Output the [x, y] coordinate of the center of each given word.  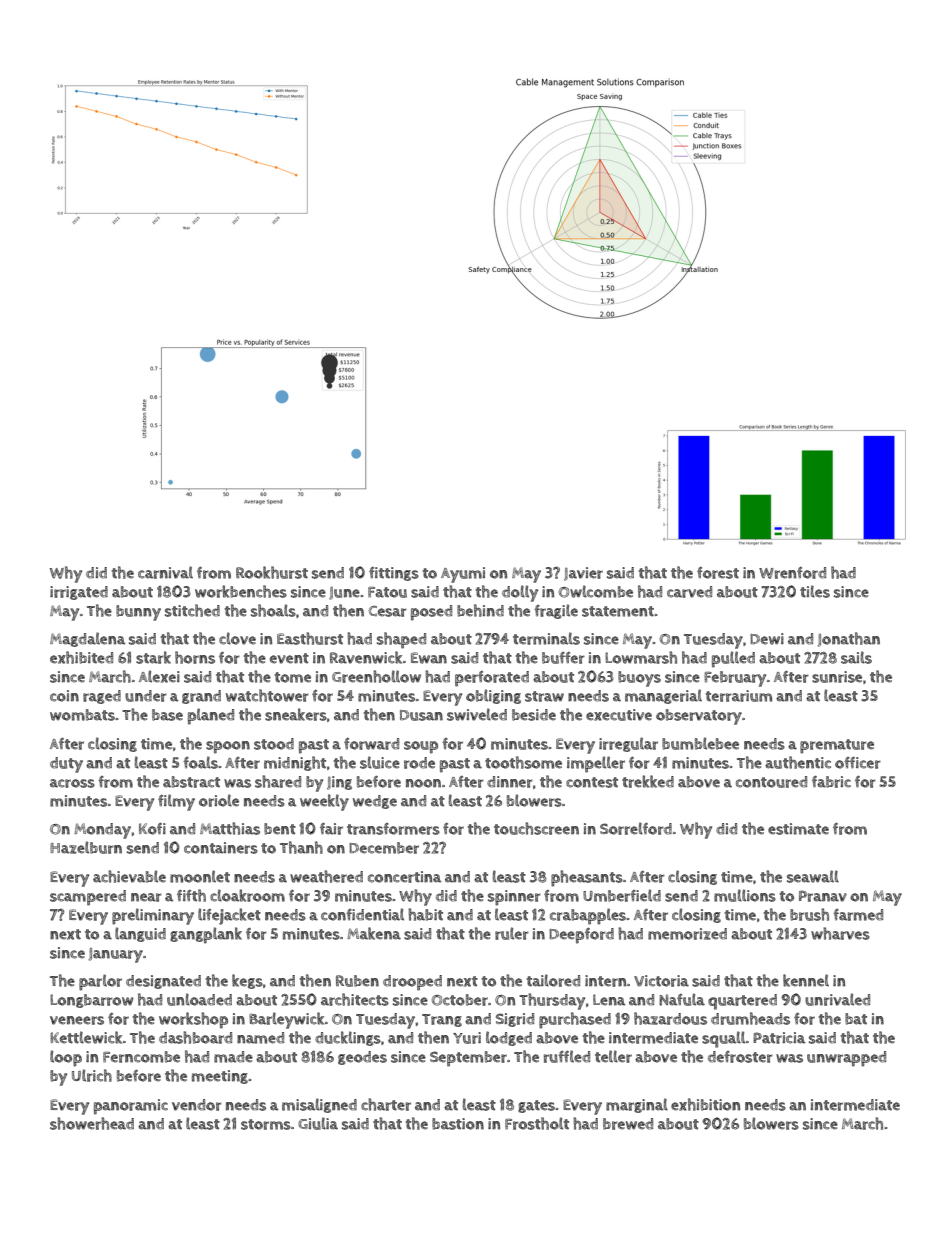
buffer [563, 658]
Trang [442, 1020]
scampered [88, 898]
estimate [798, 829]
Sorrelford [636, 828]
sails [856, 657]
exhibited [81, 657]
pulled [733, 659]
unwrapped [846, 1059]
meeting [220, 1077]
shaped [401, 640]
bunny [138, 613]
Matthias [230, 828]
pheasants [587, 878]
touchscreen [536, 828]
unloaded [199, 999]
